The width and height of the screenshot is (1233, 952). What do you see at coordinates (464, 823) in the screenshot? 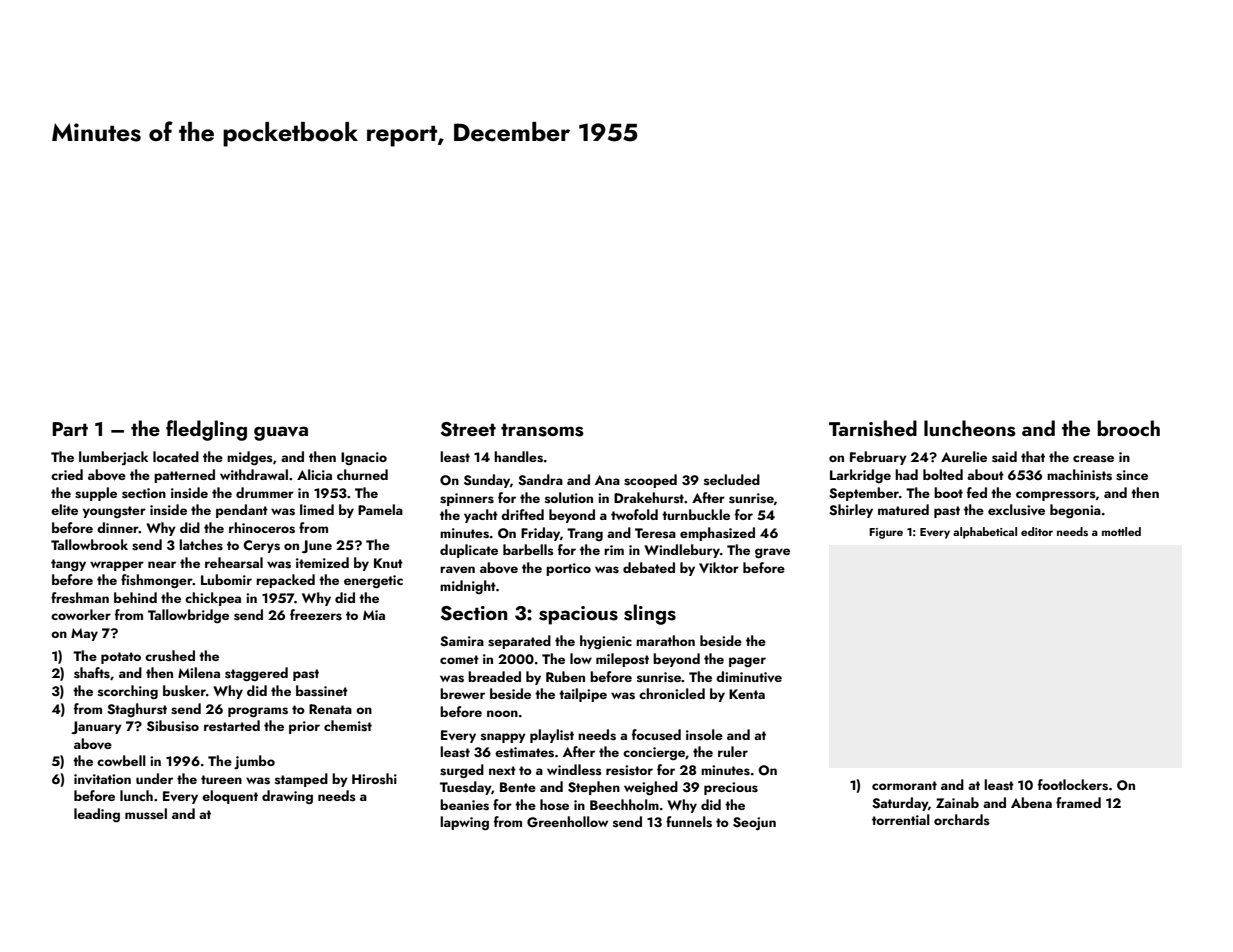
I see `lapwing` at bounding box center [464, 823].
